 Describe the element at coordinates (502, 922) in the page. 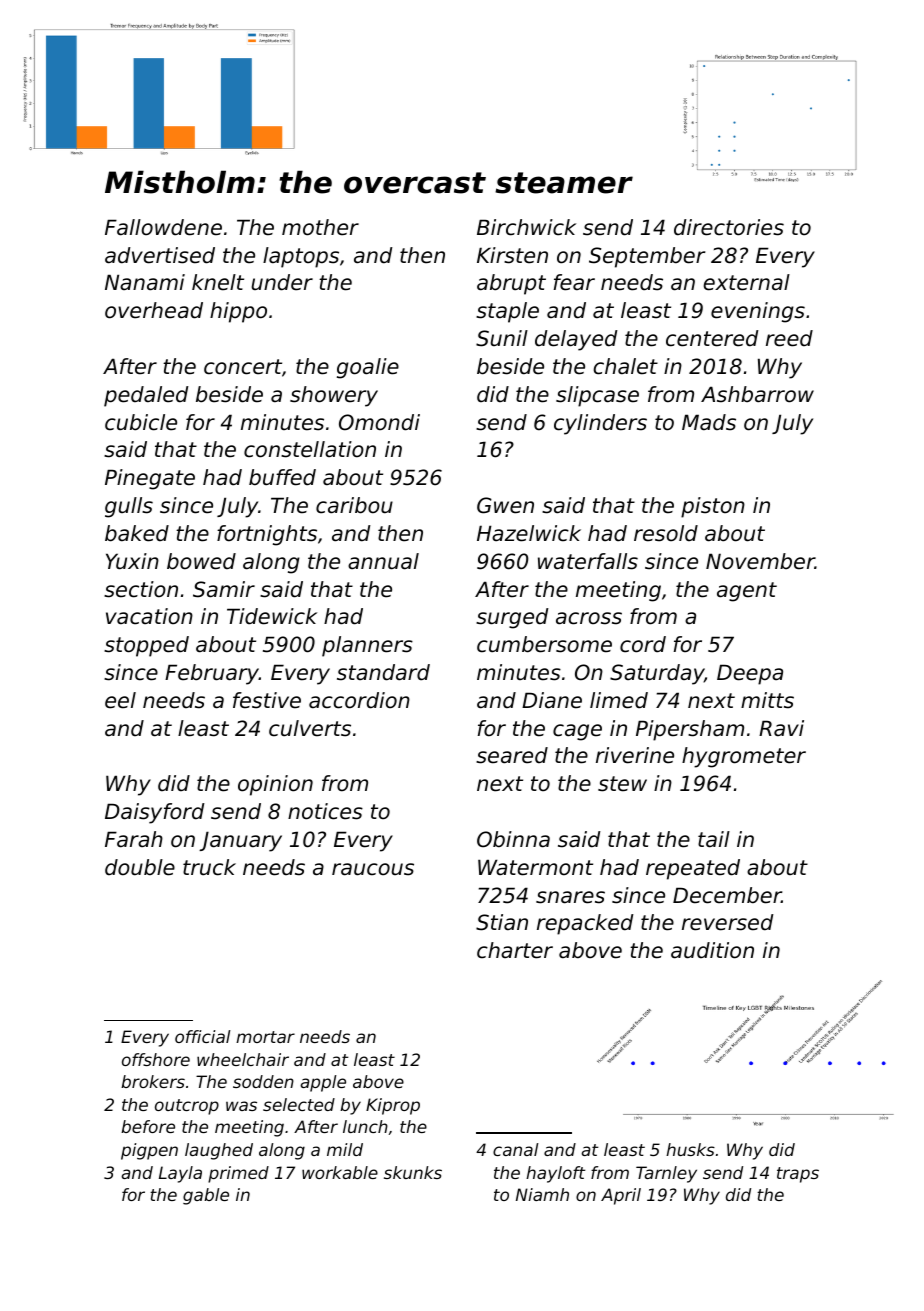

I see `Stian` at that location.
